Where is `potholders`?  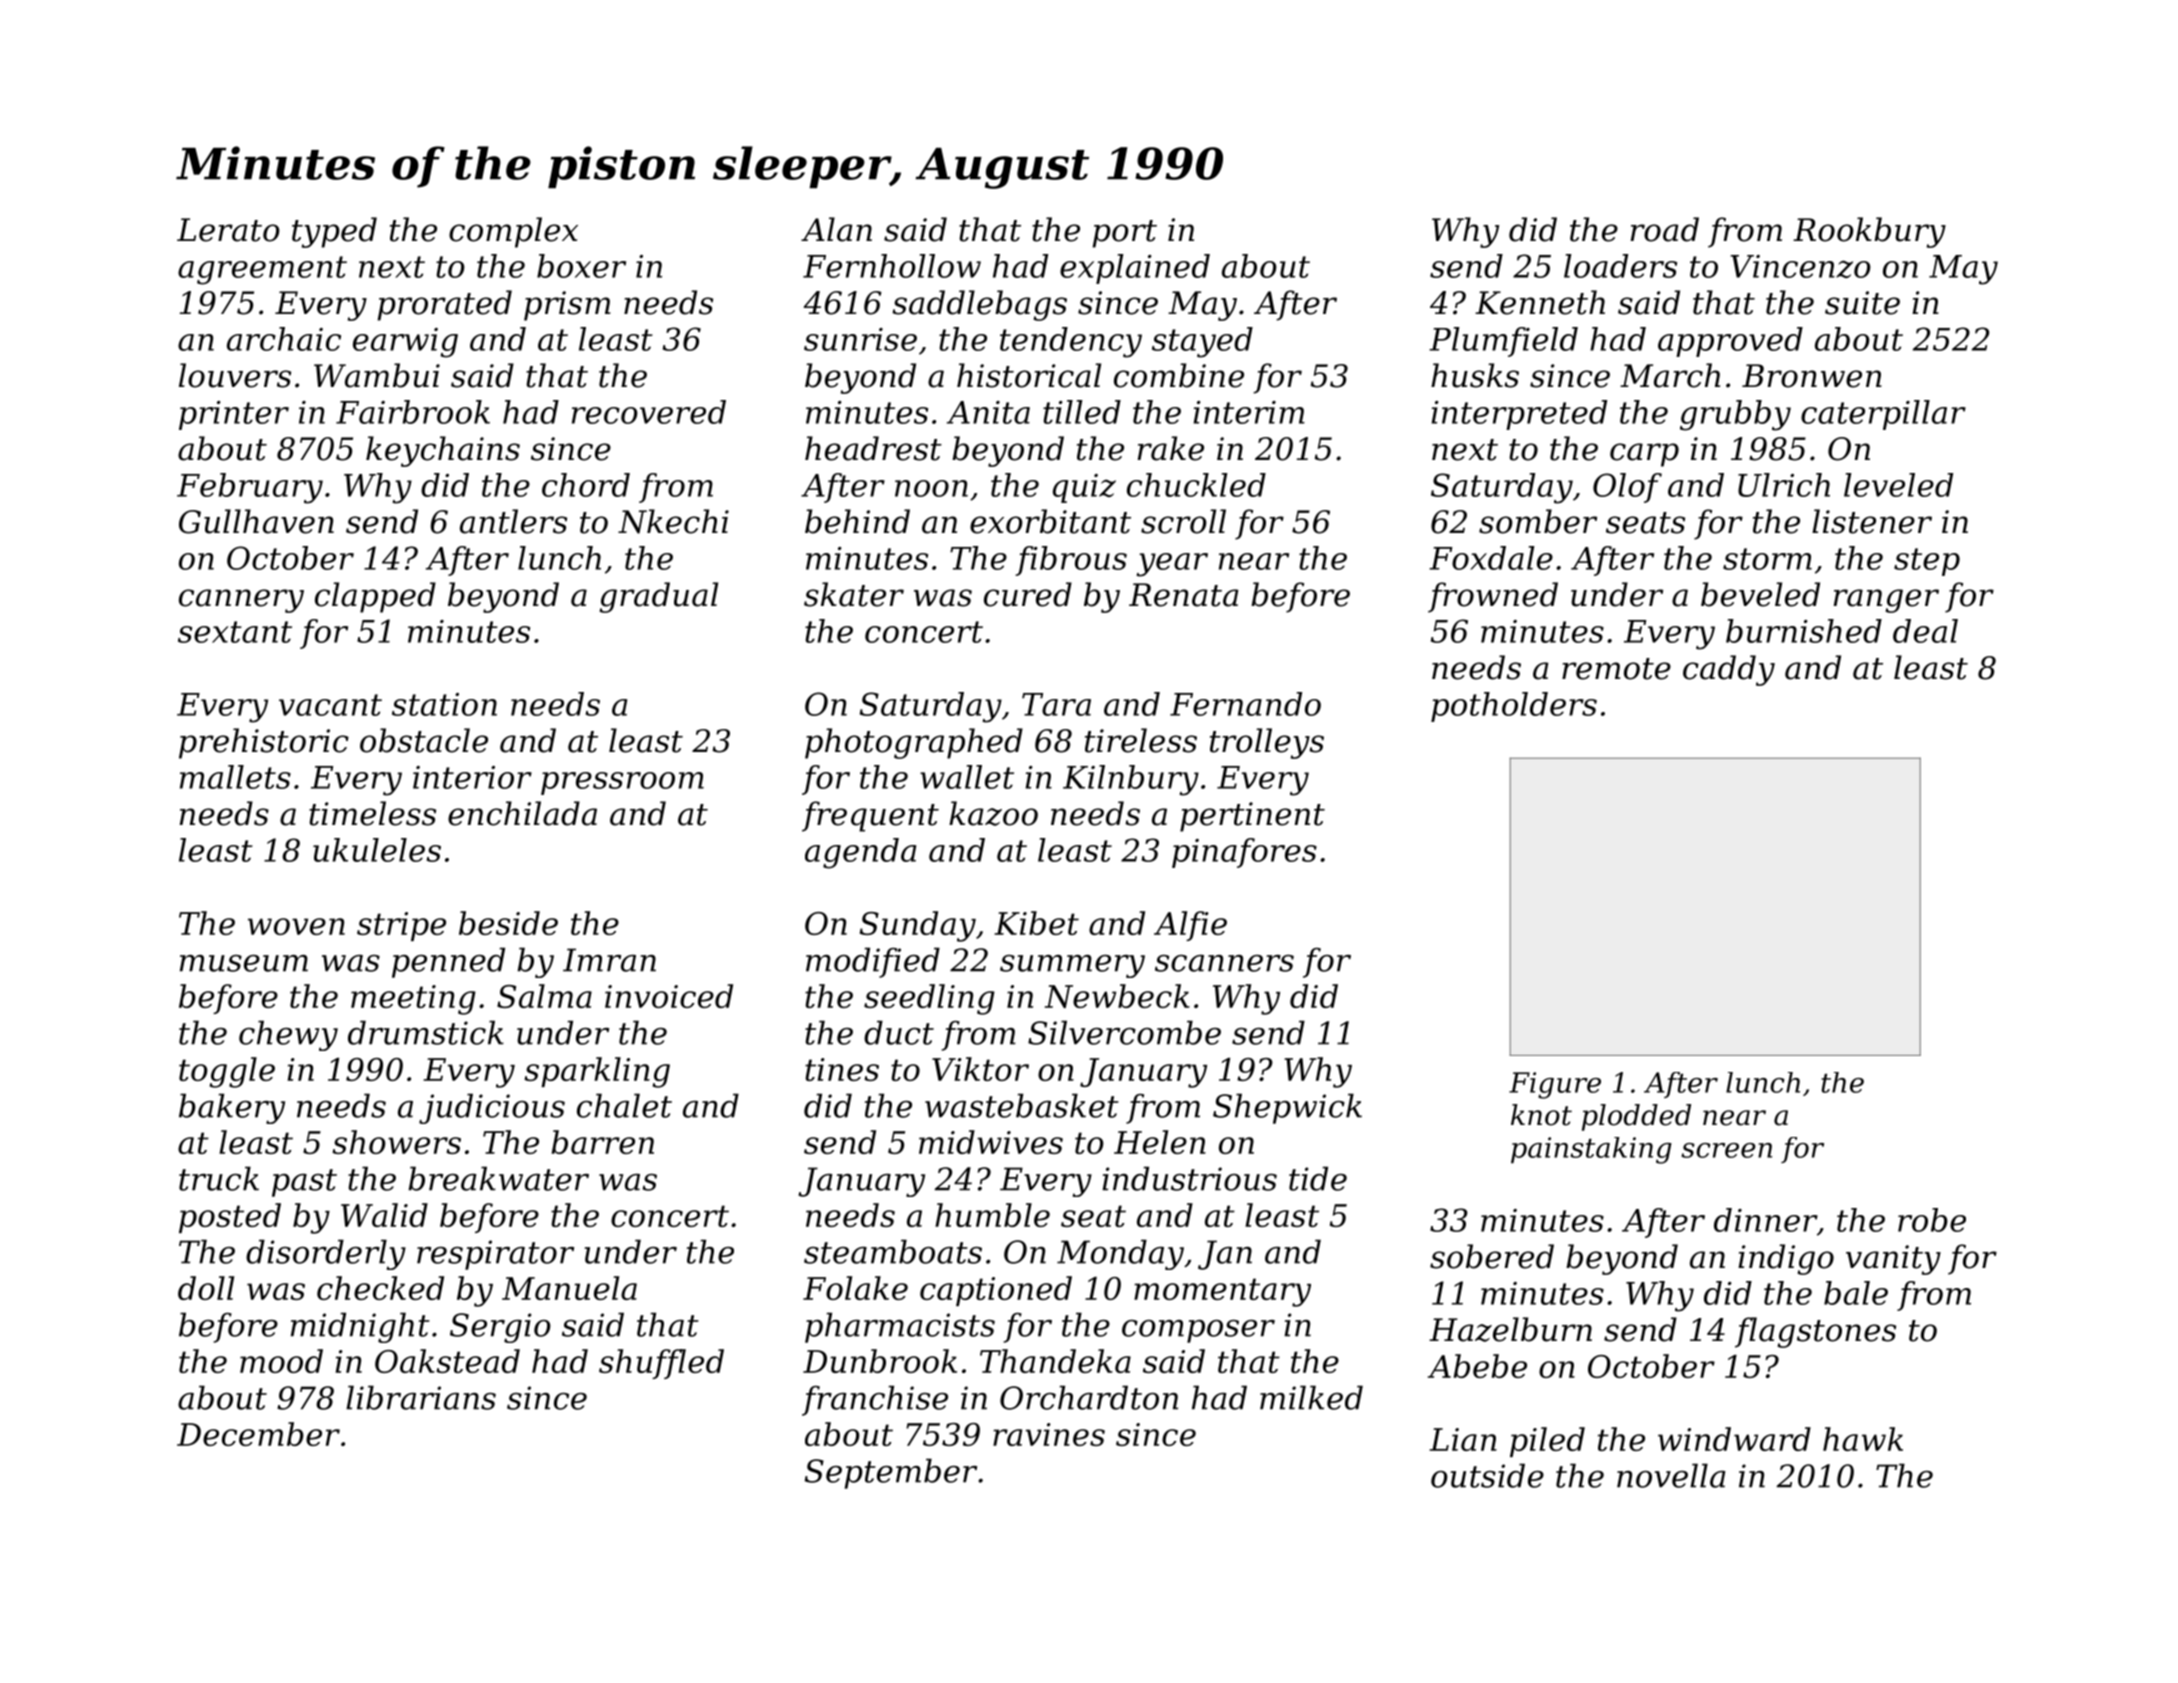 potholders is located at coordinates (1514, 707).
